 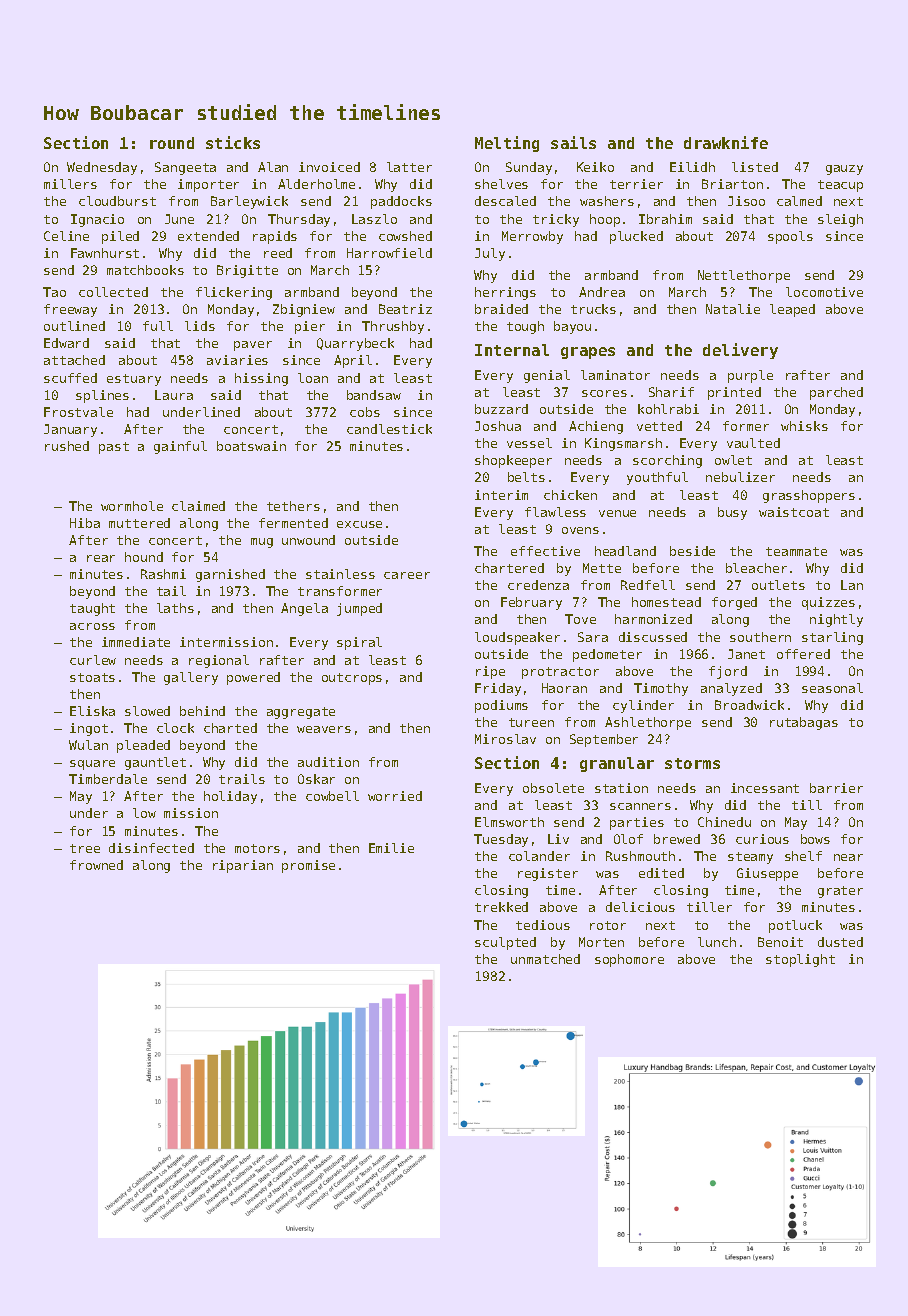 What do you see at coordinates (243, 866) in the image?
I see `riparian` at bounding box center [243, 866].
